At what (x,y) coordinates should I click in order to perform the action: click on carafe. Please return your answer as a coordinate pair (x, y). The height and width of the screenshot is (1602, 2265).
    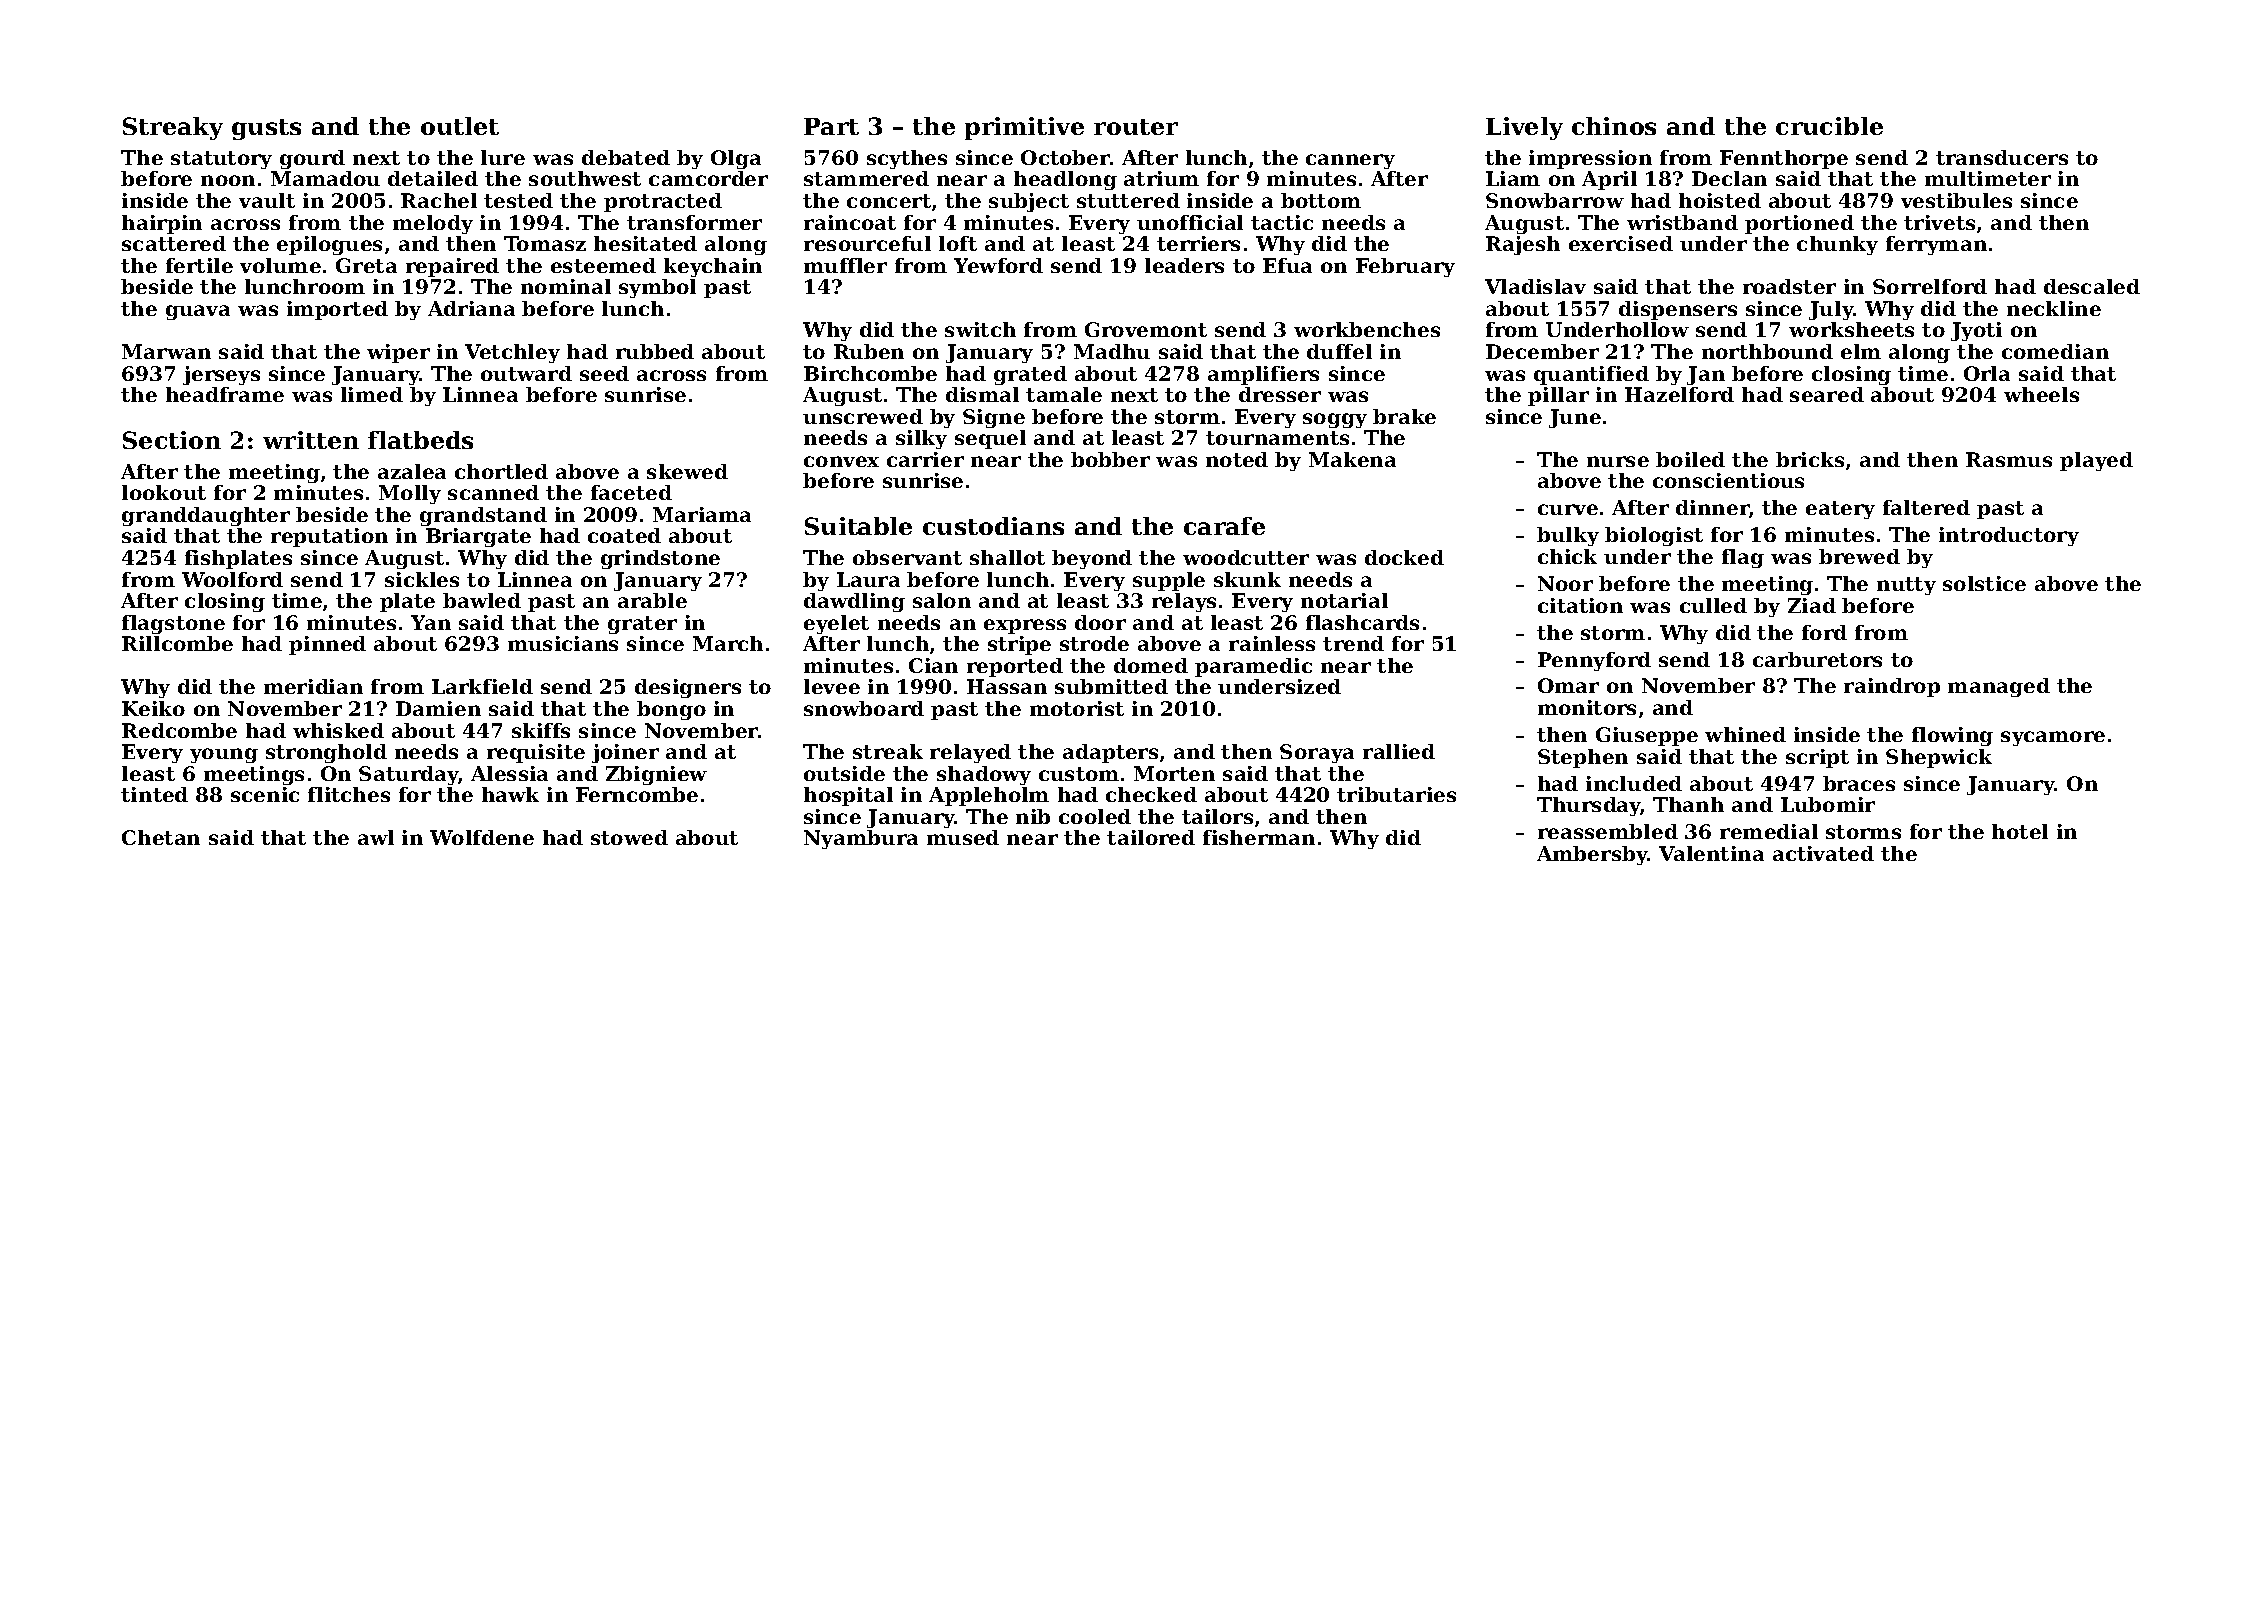
    Looking at the image, I should click on (1224, 526).
